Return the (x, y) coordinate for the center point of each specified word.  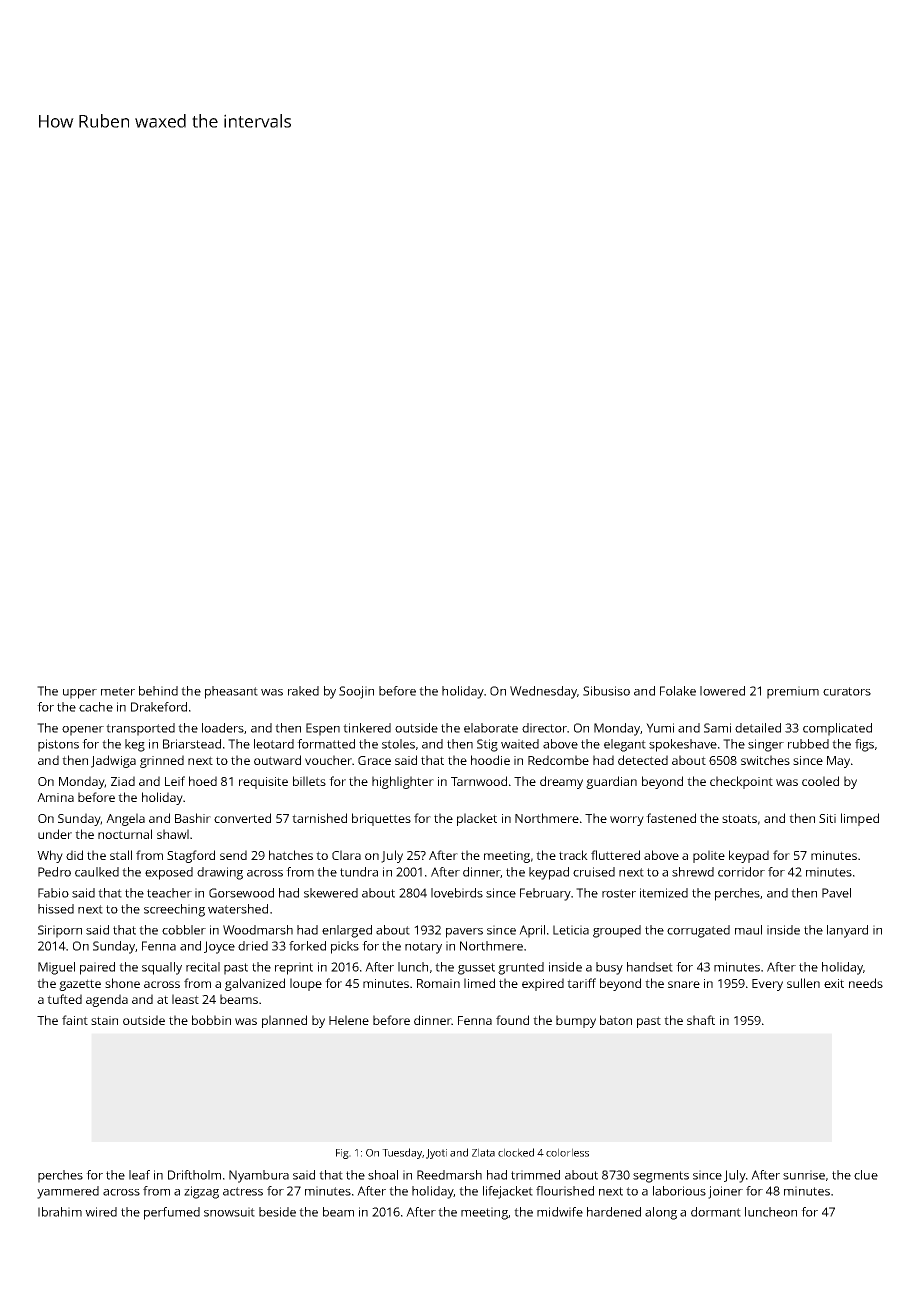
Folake (678, 691)
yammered (68, 1192)
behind (158, 691)
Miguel (56, 968)
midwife (560, 1212)
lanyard (847, 931)
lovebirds (457, 893)
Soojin (356, 692)
